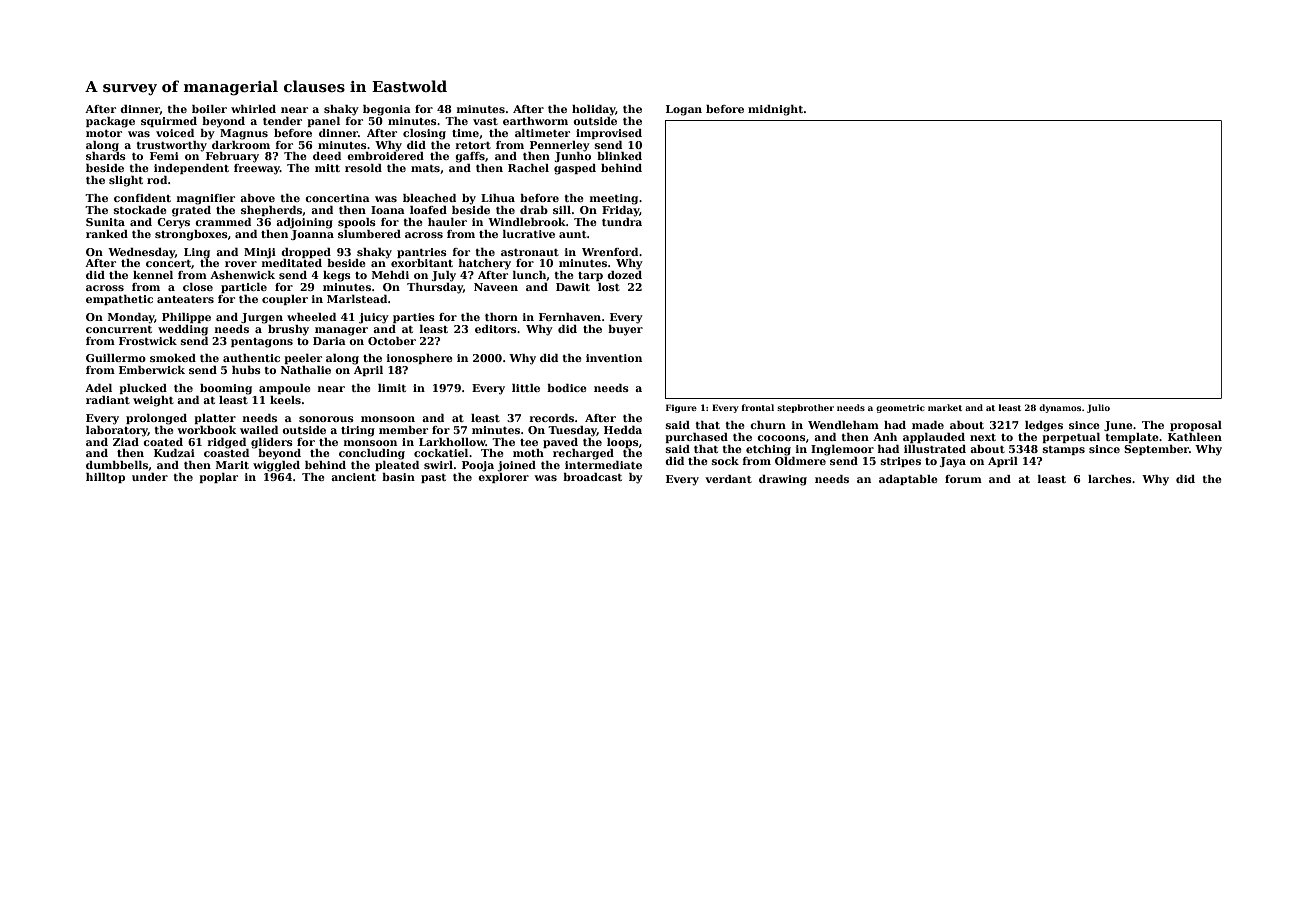  What do you see at coordinates (622, 222) in the screenshot?
I see `tundra` at bounding box center [622, 222].
